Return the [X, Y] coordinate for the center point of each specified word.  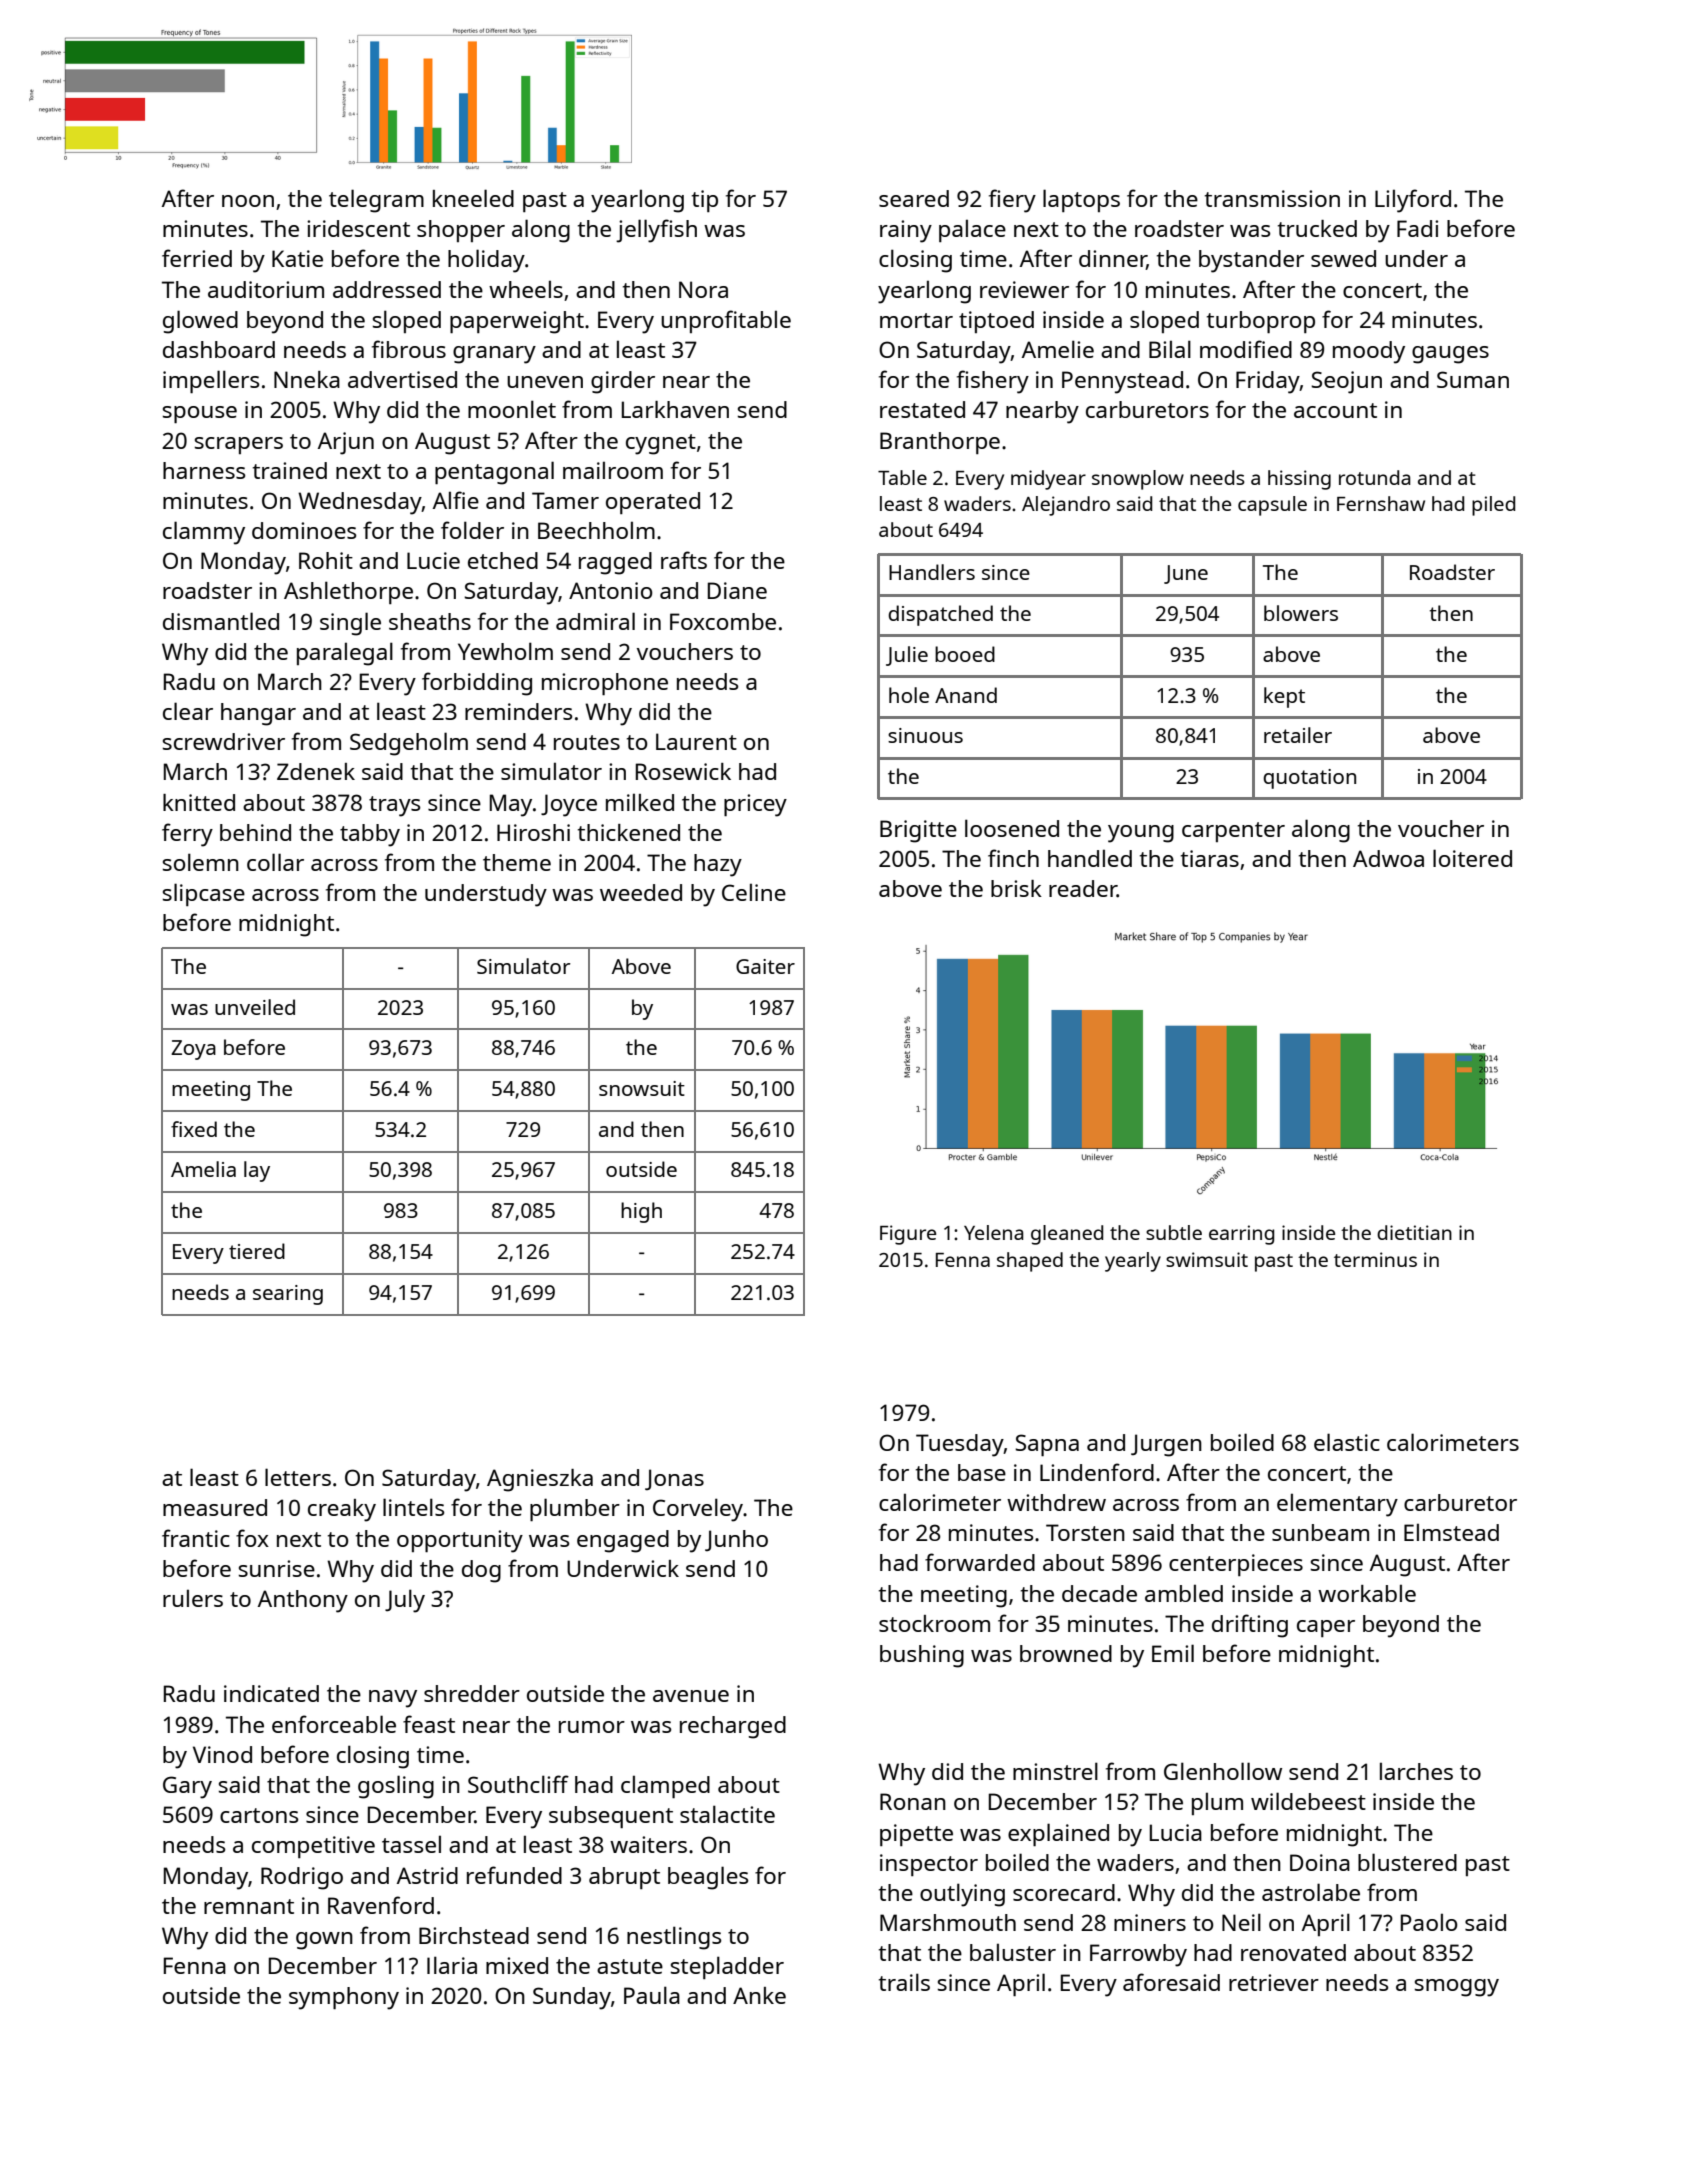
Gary [187, 1787]
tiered [257, 1251]
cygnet [661, 444]
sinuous [925, 735]
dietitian [1414, 1232]
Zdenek [316, 771]
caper [1326, 1628]
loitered [1472, 858]
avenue [691, 1696]
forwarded [980, 1562]
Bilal [1170, 349]
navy [393, 1699]
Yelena [994, 1232]
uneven [545, 382]
